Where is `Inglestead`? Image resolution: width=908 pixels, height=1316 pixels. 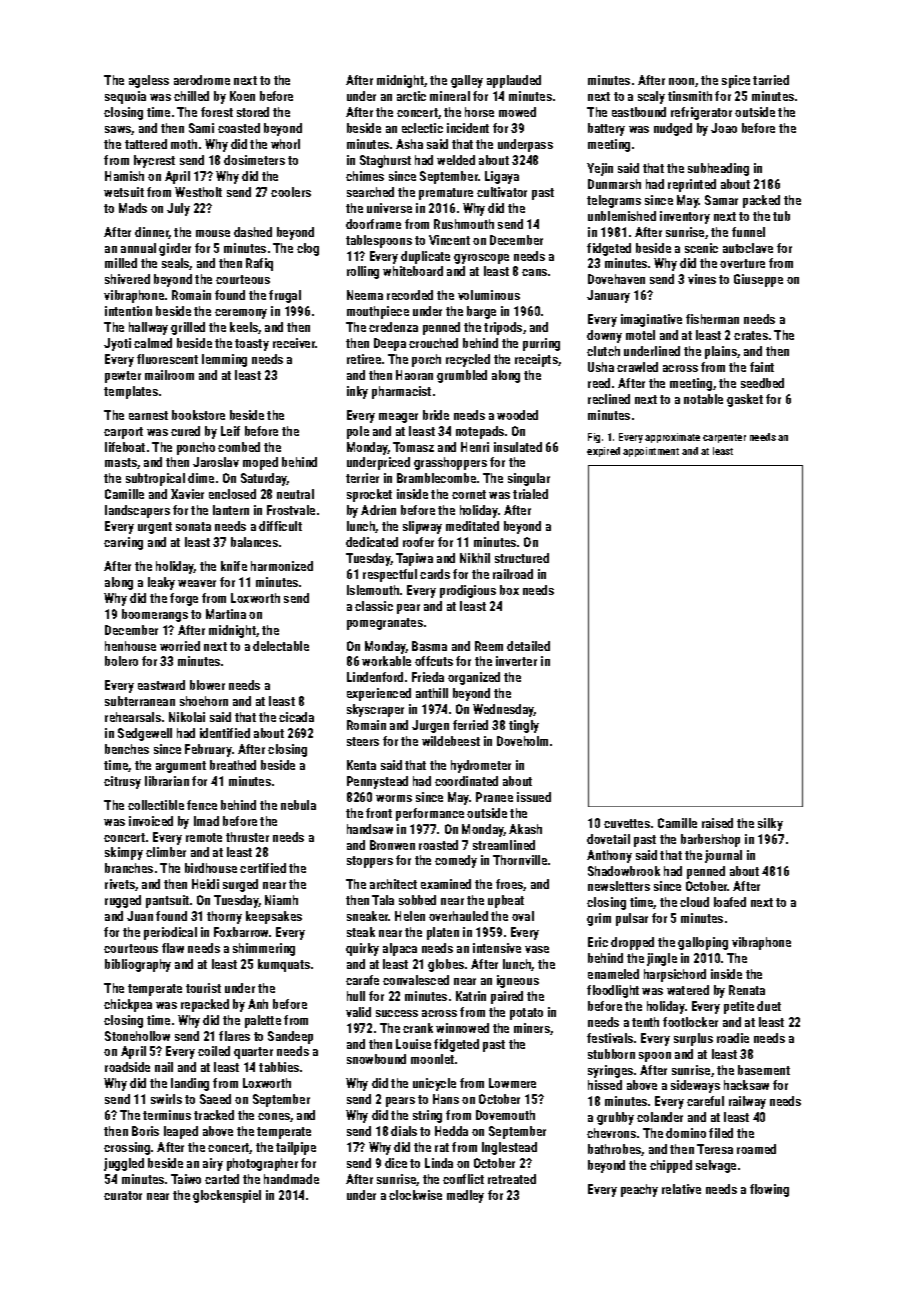
Inglestead is located at coordinates (509, 1148).
